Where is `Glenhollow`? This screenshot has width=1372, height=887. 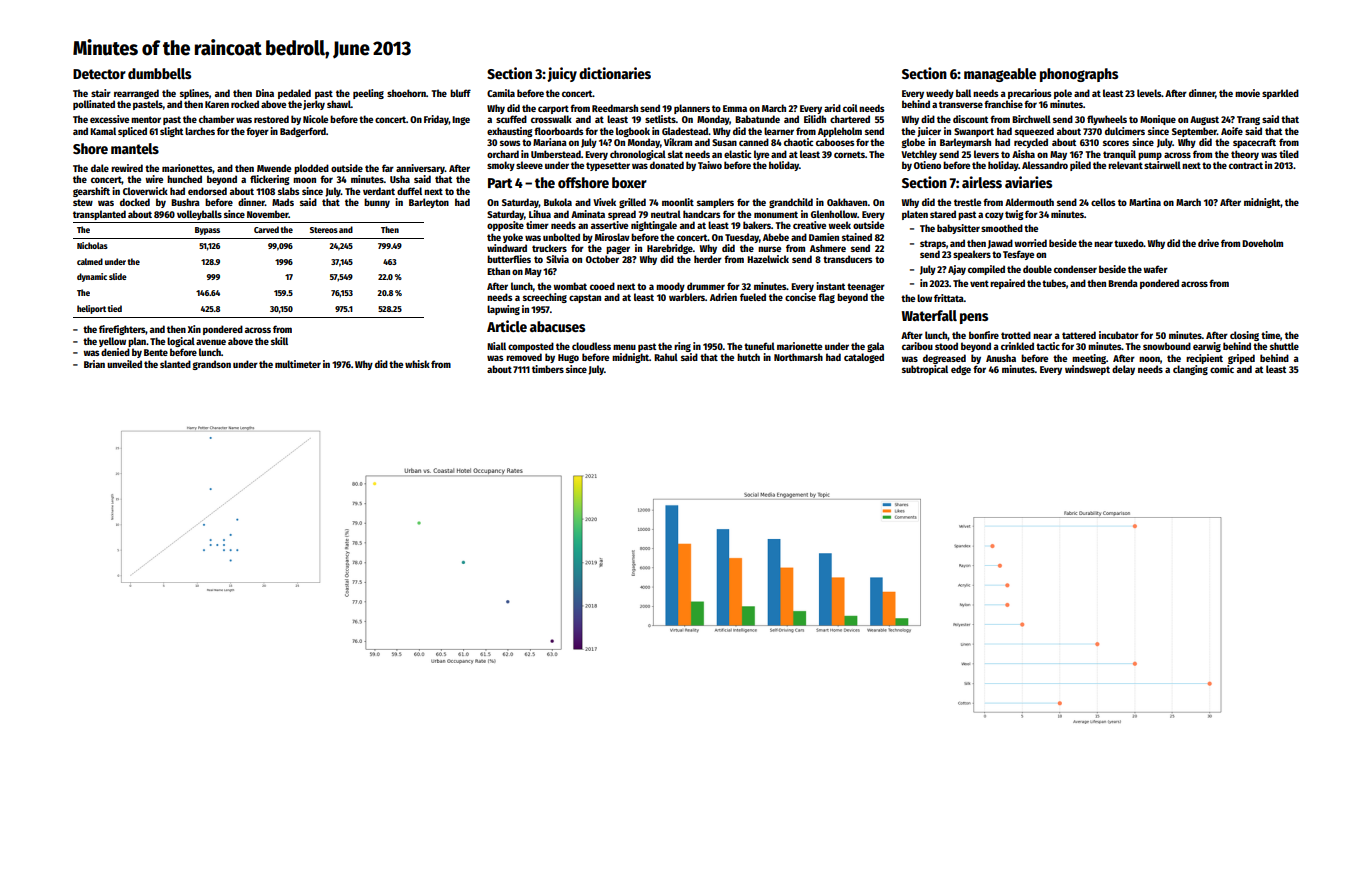
Glenhollow is located at coordinates (834, 214).
